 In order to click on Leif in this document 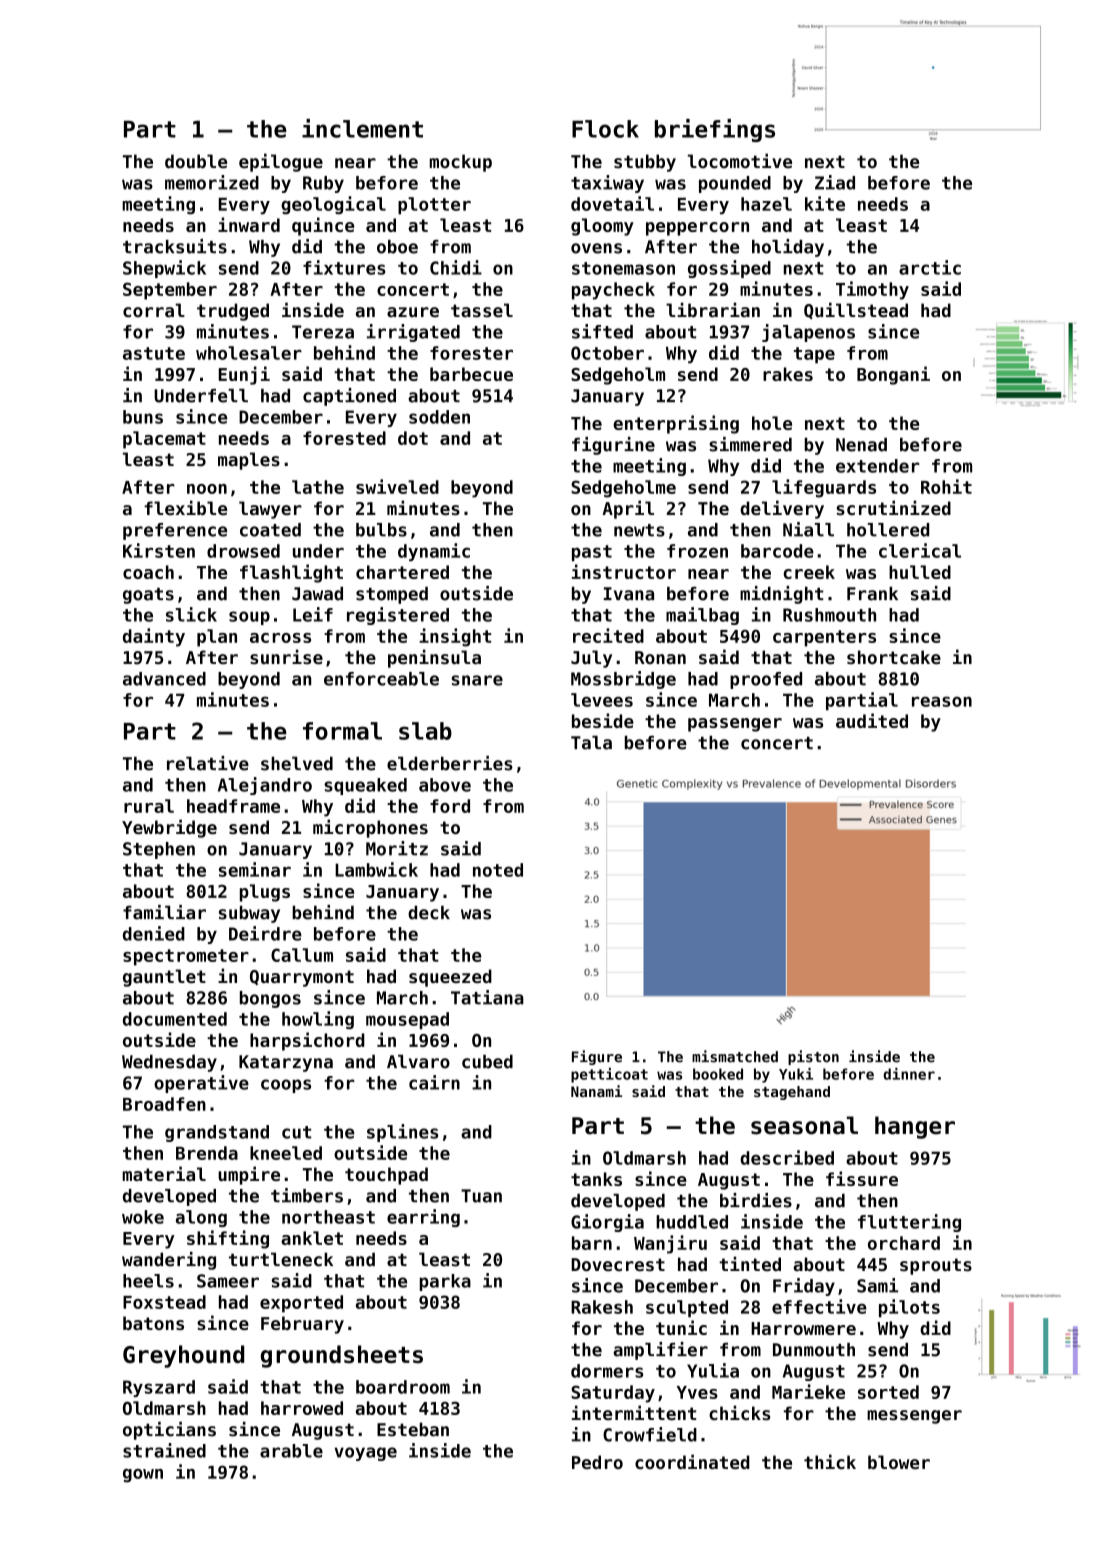, I will do `click(313, 614)`.
